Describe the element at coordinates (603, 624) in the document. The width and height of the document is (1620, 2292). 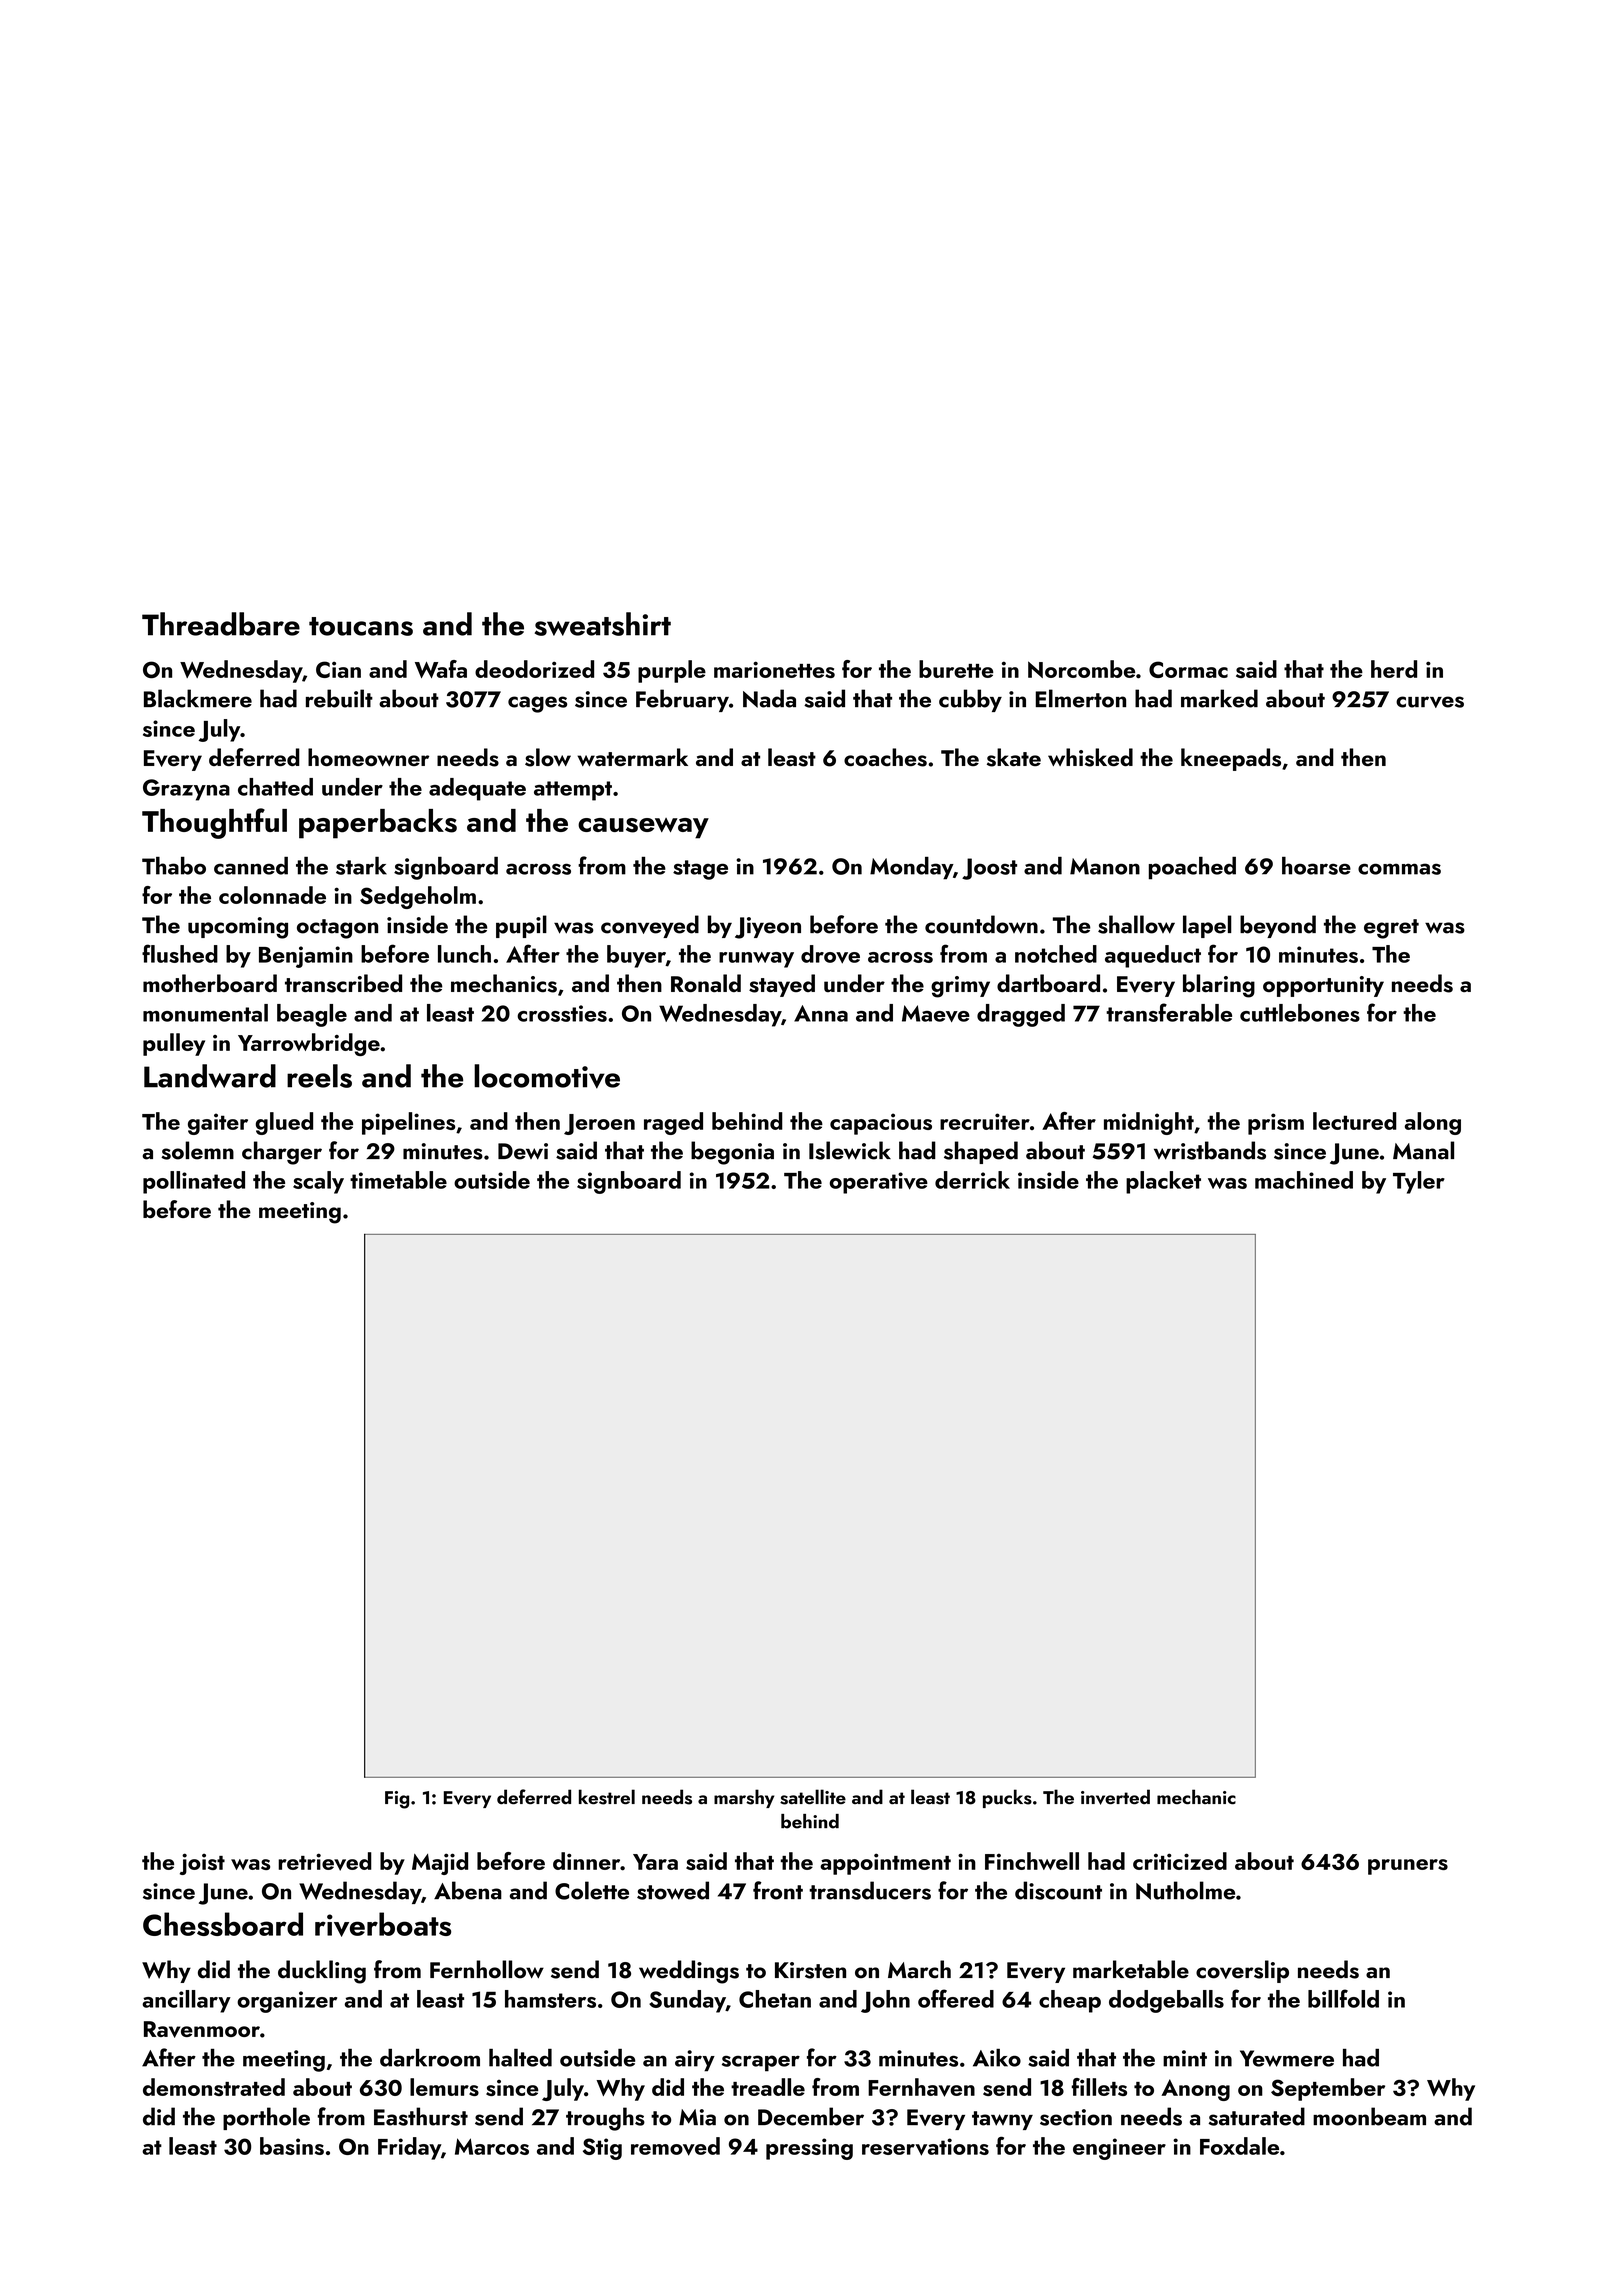
I see `sweatshirt` at that location.
